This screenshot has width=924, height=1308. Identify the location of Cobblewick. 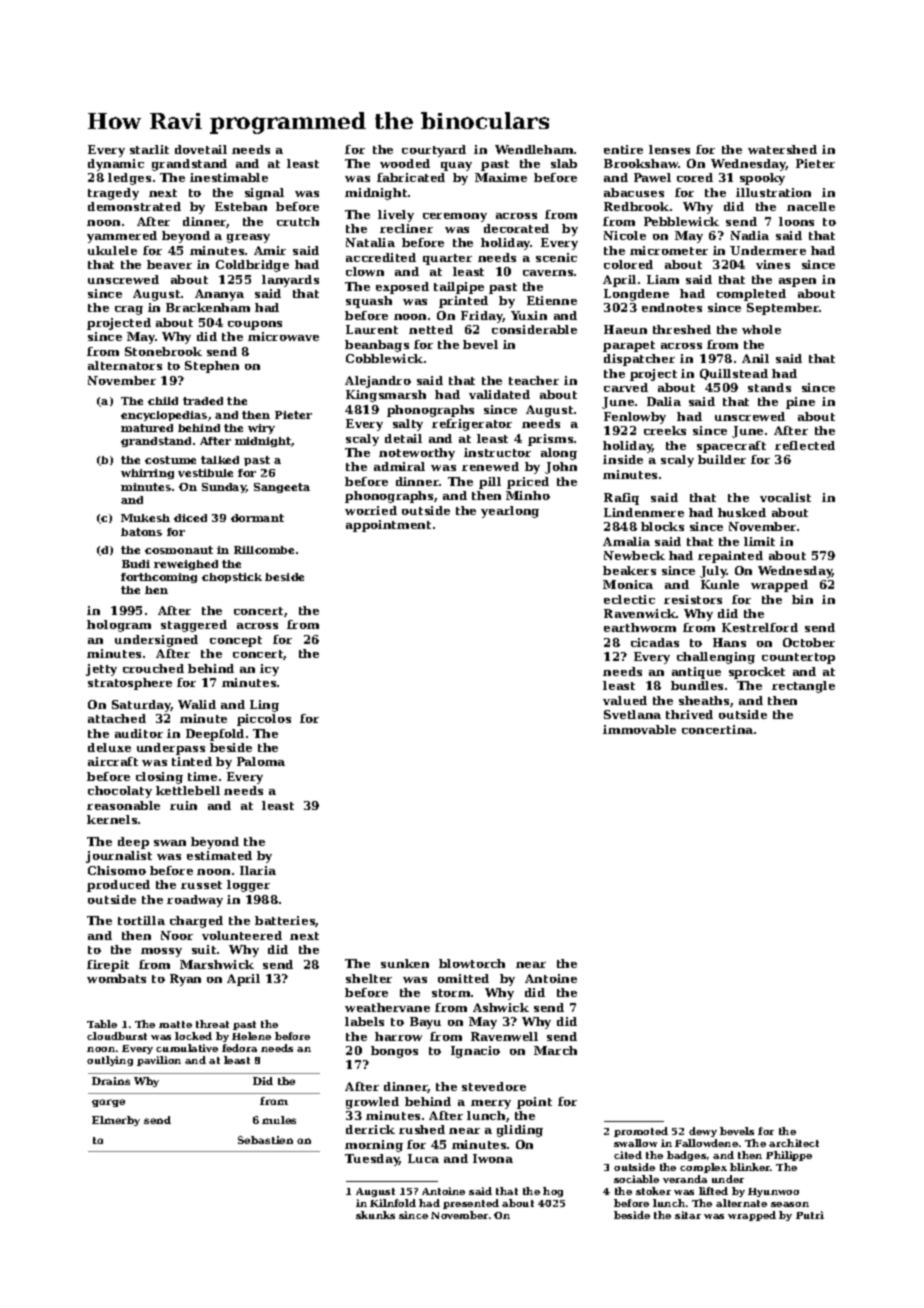
(384, 358).
